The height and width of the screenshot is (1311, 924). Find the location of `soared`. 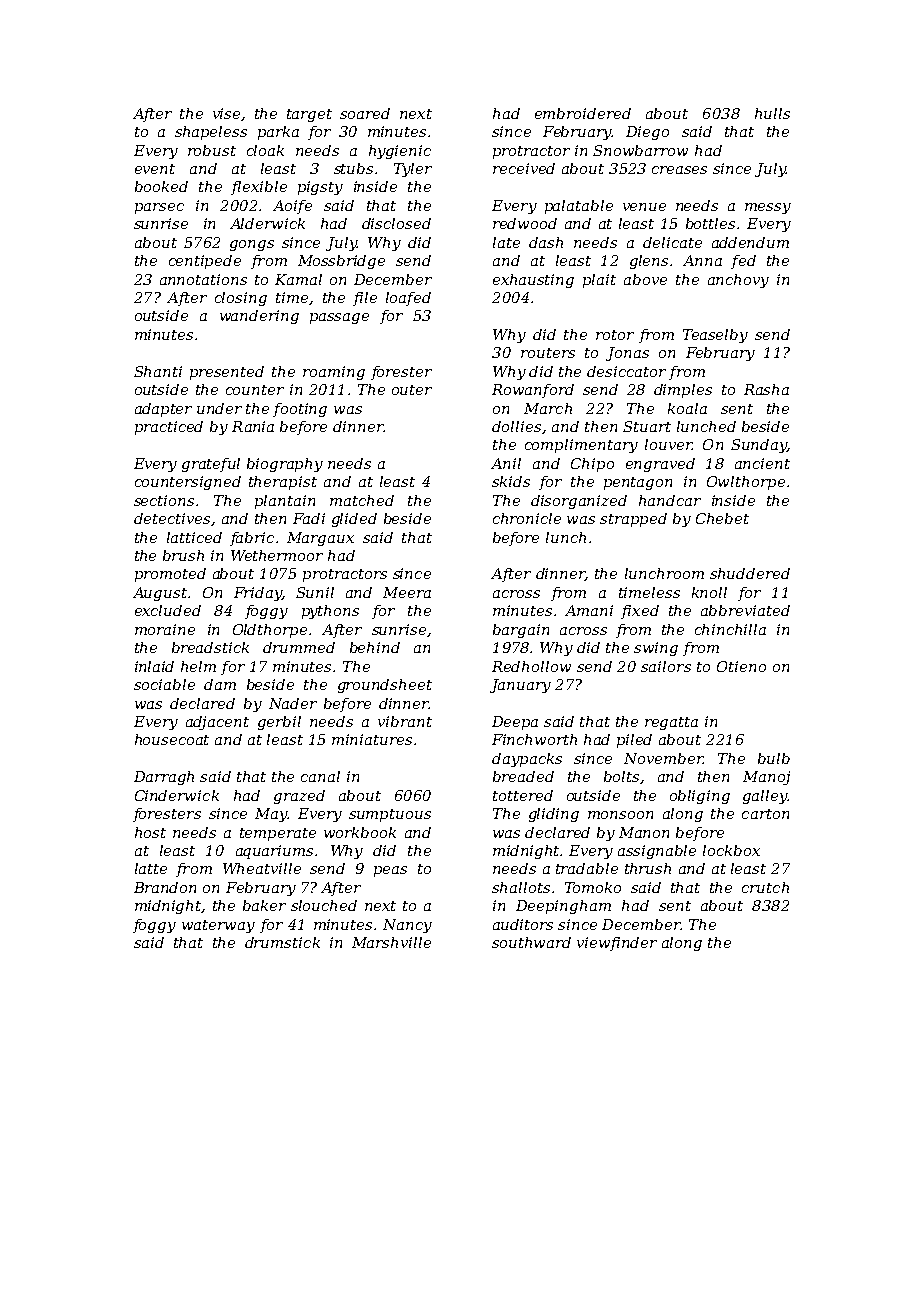

soared is located at coordinates (365, 113).
